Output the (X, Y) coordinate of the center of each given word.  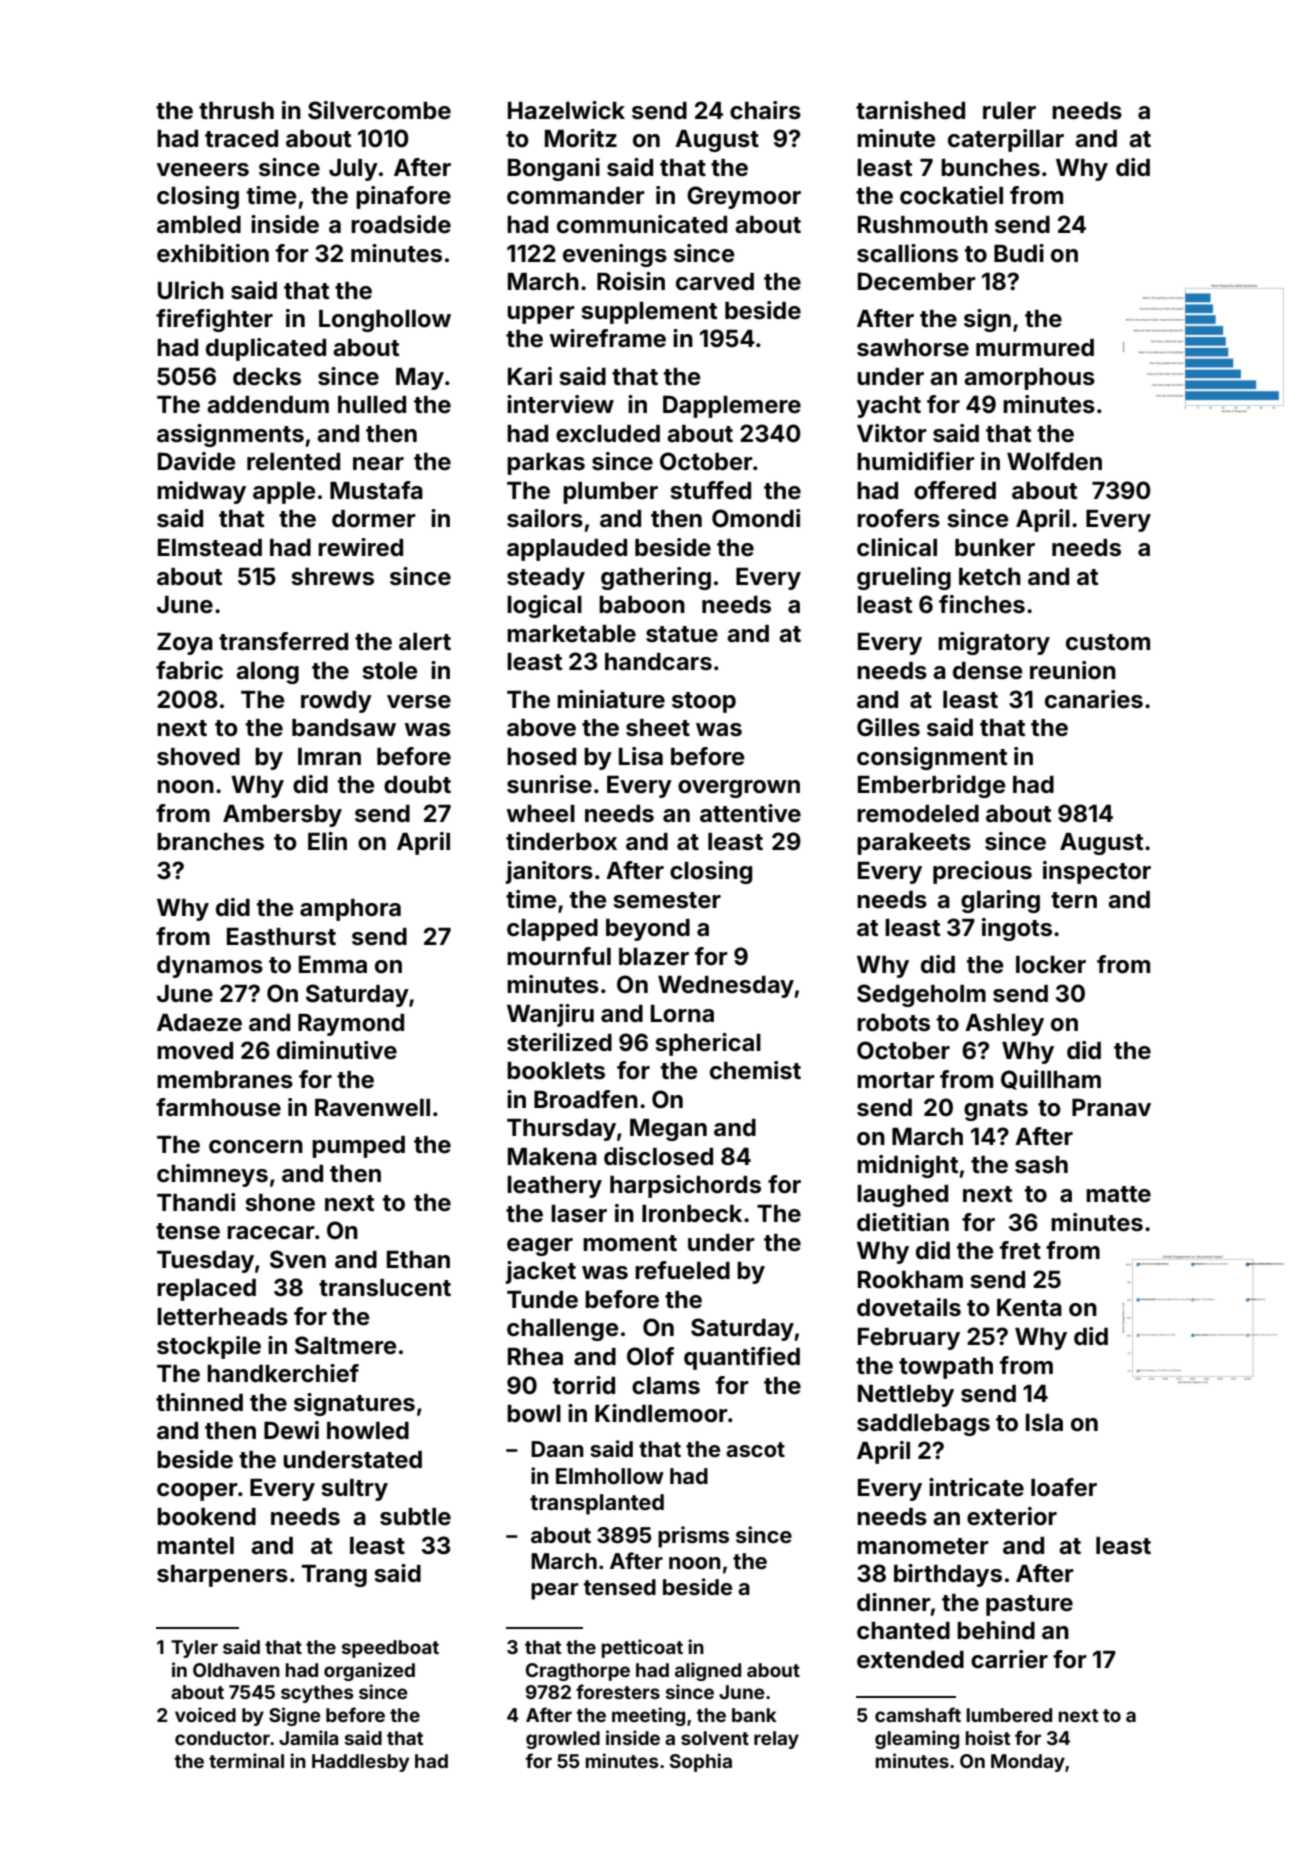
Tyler (194, 1649)
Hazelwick (566, 110)
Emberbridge (932, 786)
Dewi (291, 1430)
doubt (417, 785)
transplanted (597, 1504)
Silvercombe (379, 110)
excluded (608, 434)
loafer (1064, 1487)
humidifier (916, 461)
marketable (571, 634)
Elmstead (210, 548)
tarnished (910, 110)
